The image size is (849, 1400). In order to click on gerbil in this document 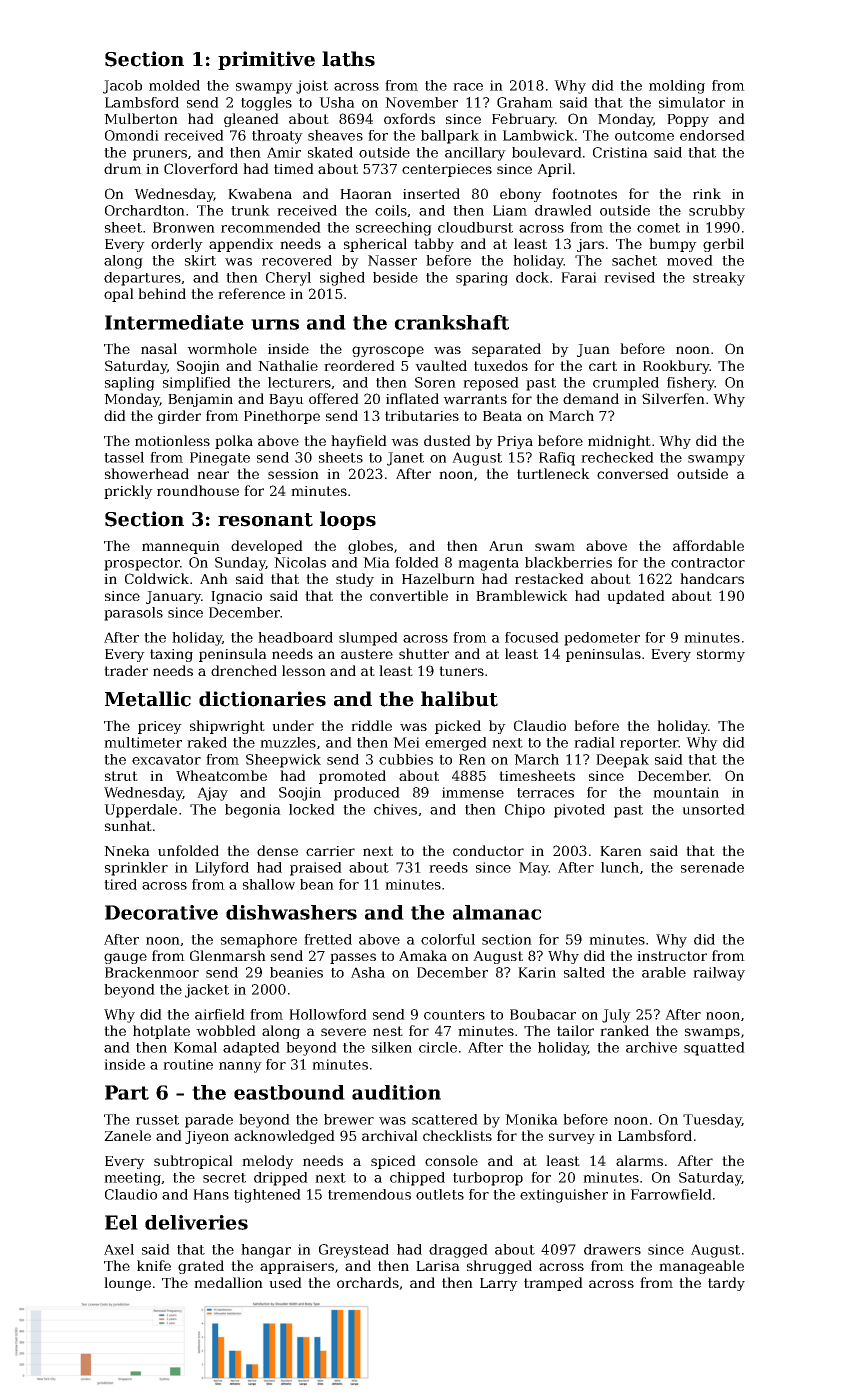, I will do `click(723, 245)`.
